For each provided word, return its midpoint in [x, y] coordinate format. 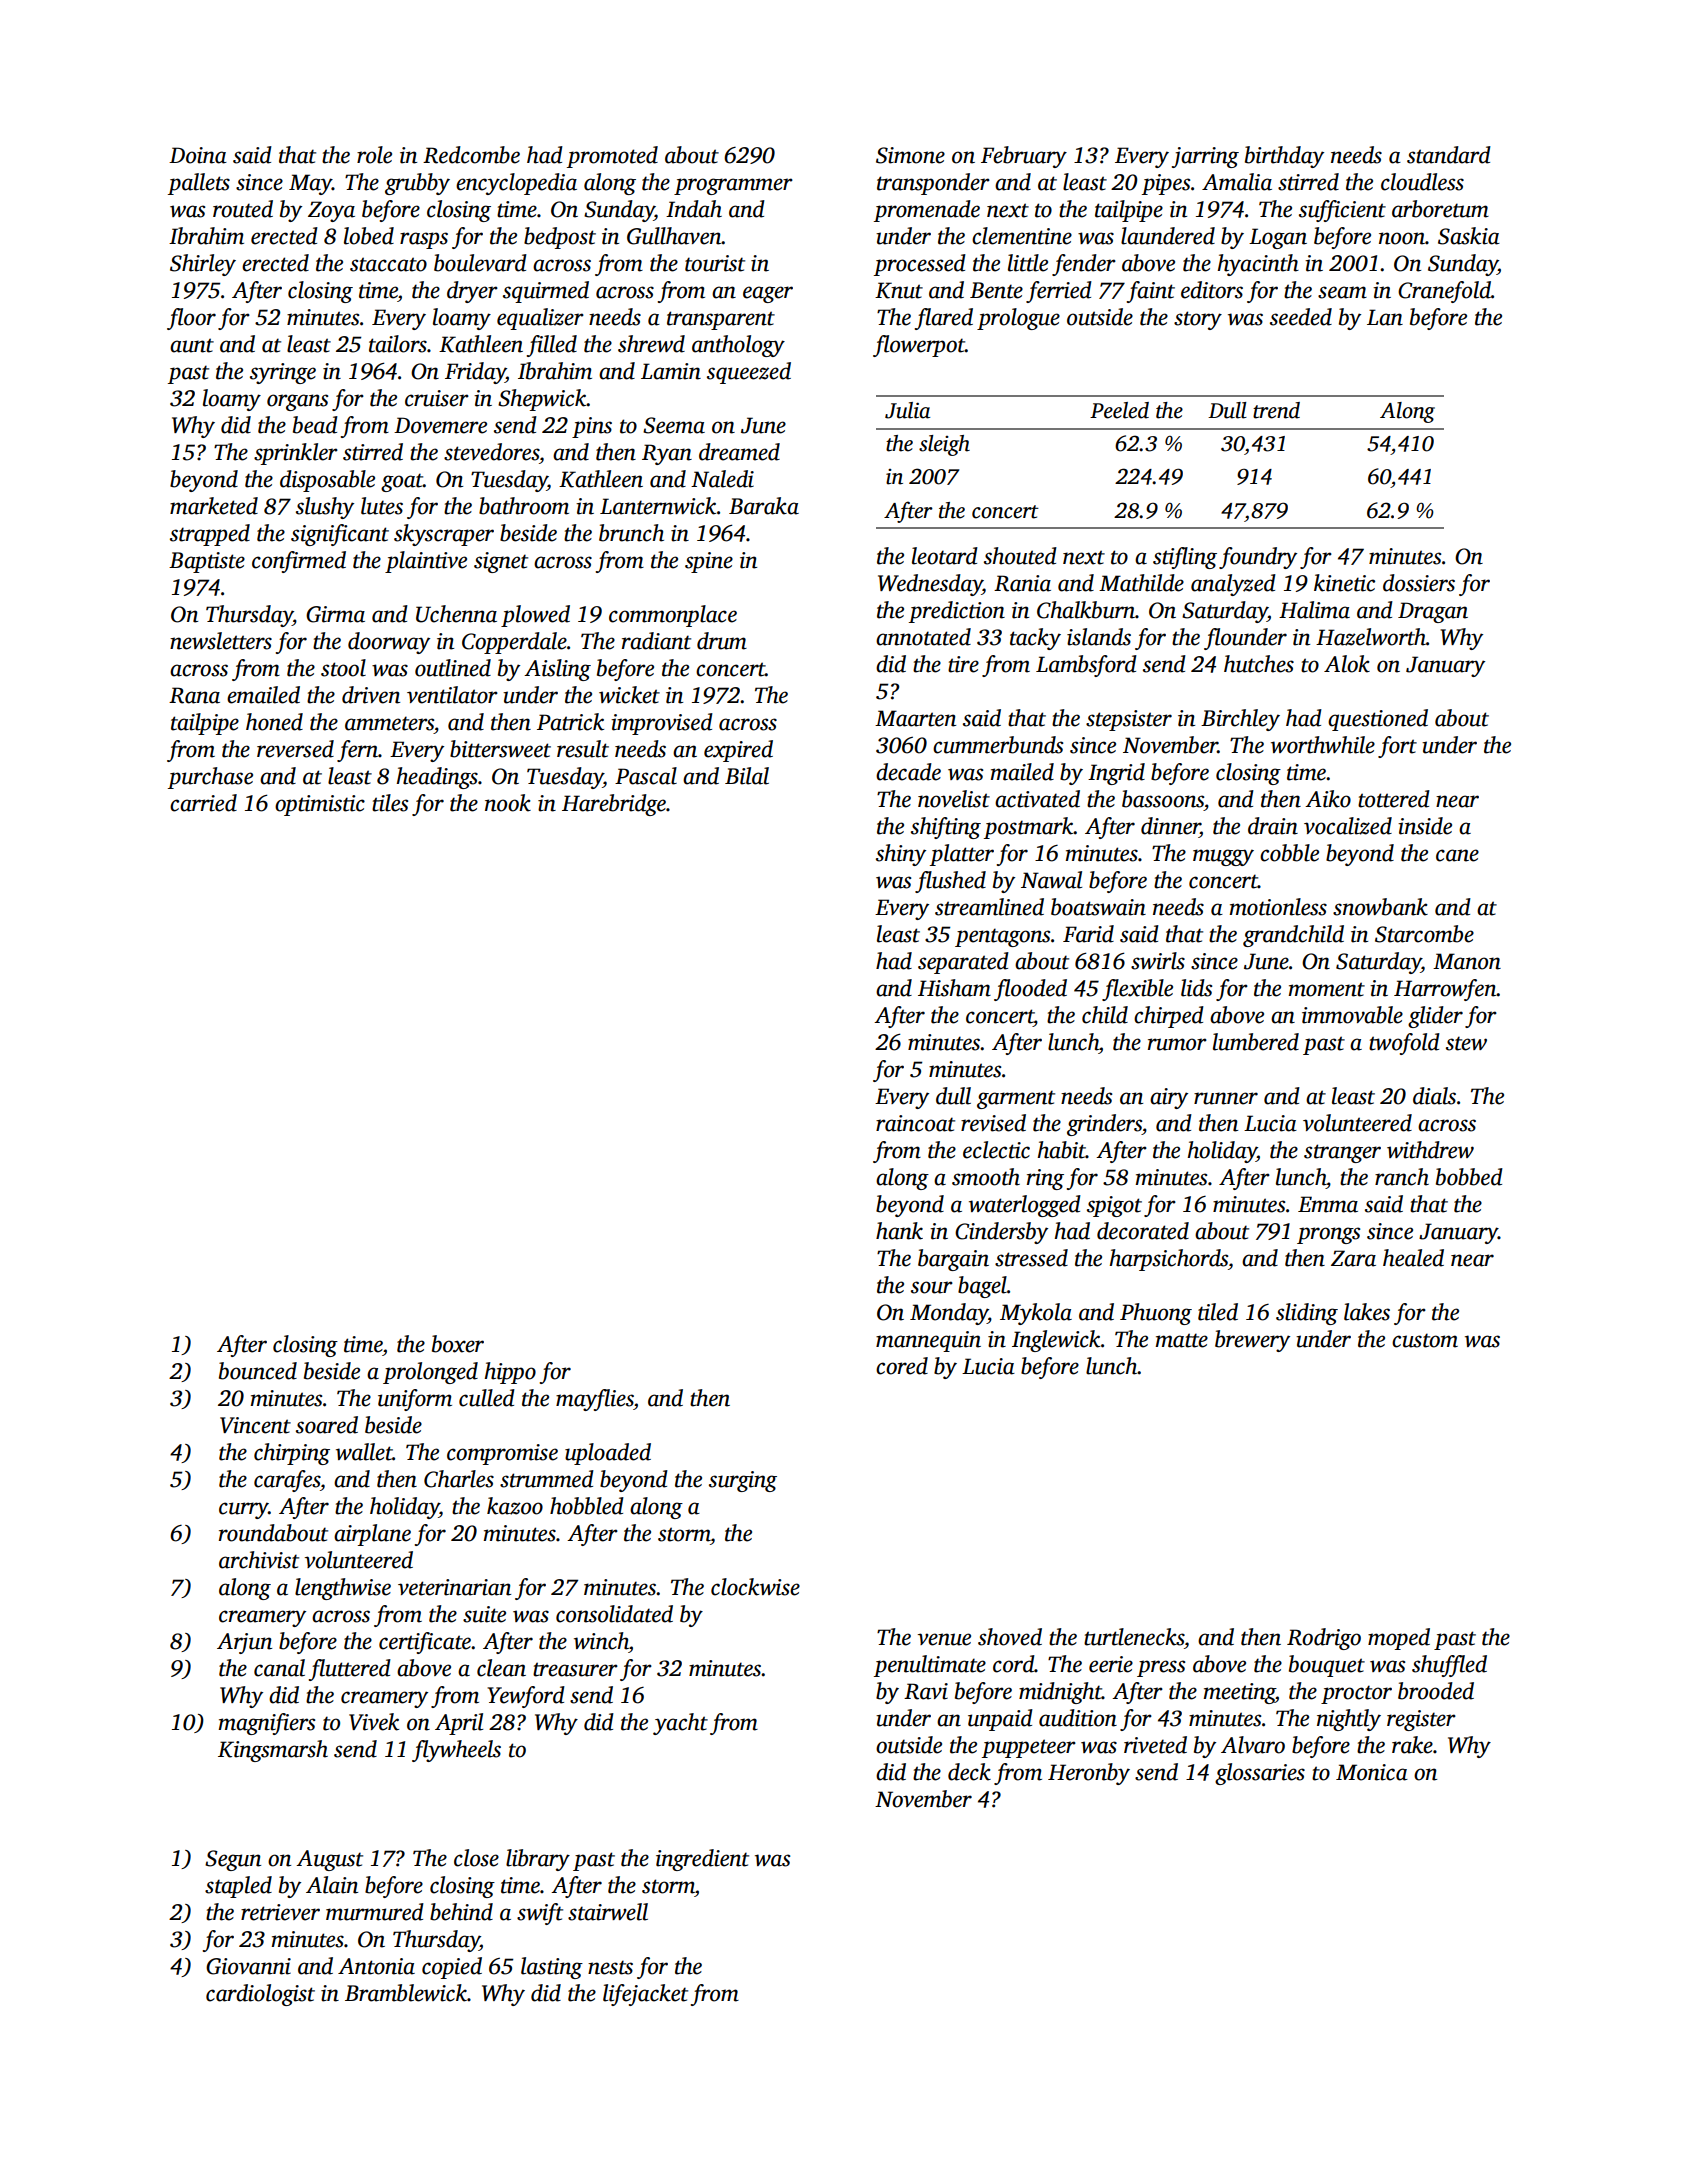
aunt [192, 345]
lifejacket [645, 1995]
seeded [1301, 317]
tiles [390, 803]
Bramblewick [406, 1993]
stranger [1342, 1153]
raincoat [915, 1123]
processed [920, 265]
